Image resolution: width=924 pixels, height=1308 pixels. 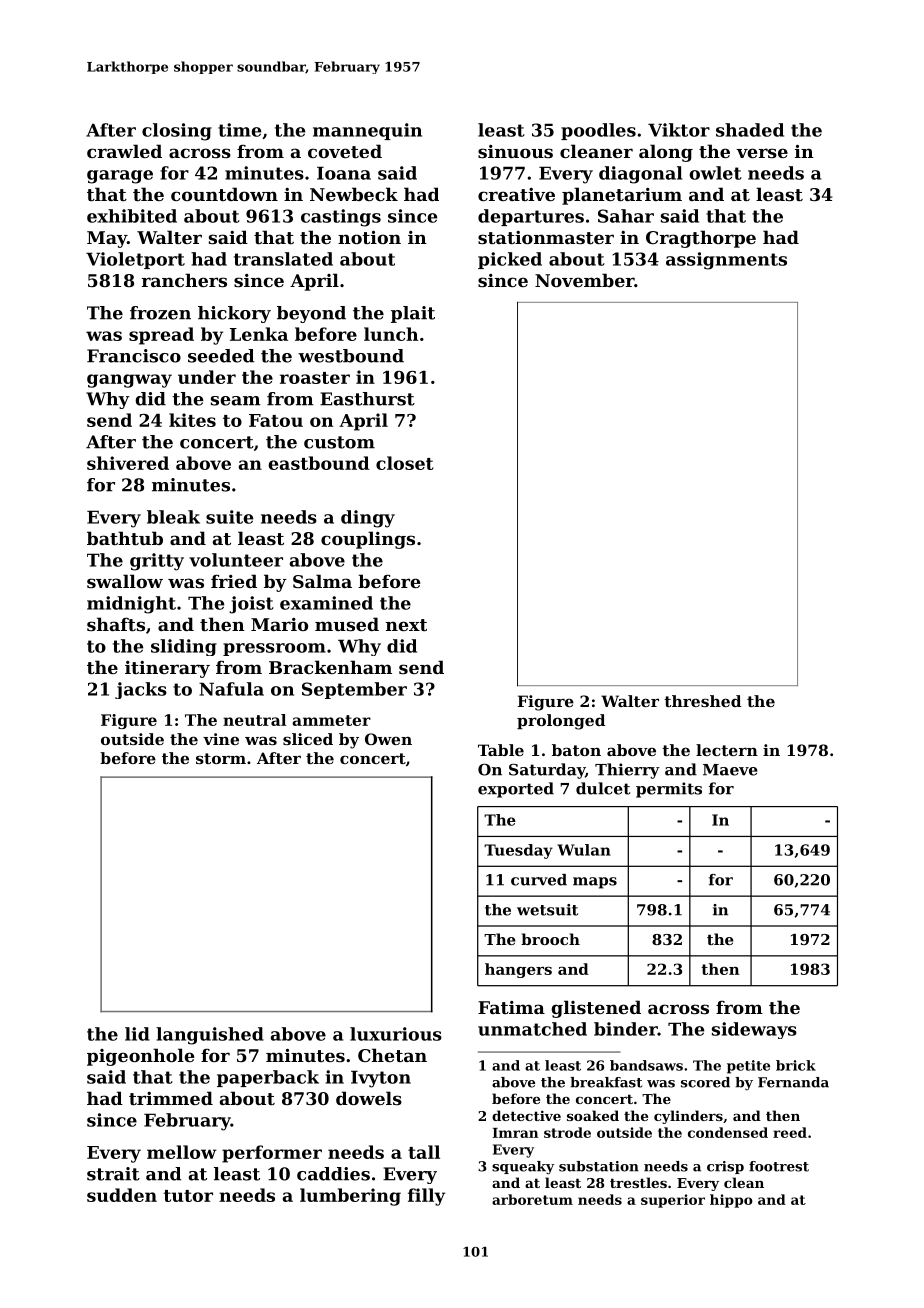 What do you see at coordinates (116, 624) in the image?
I see `shafts` at bounding box center [116, 624].
